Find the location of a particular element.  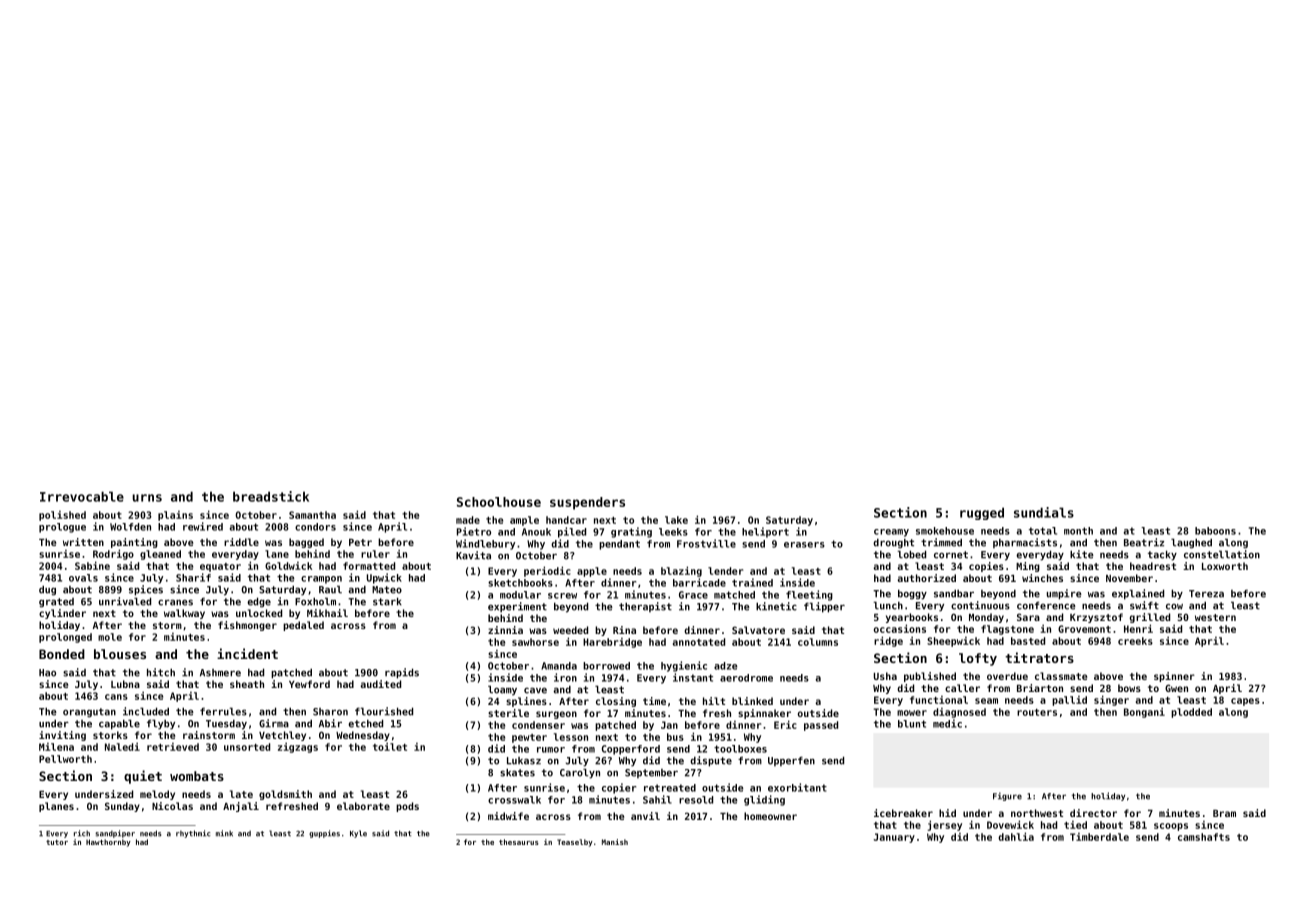

breadstick is located at coordinates (271, 496).
